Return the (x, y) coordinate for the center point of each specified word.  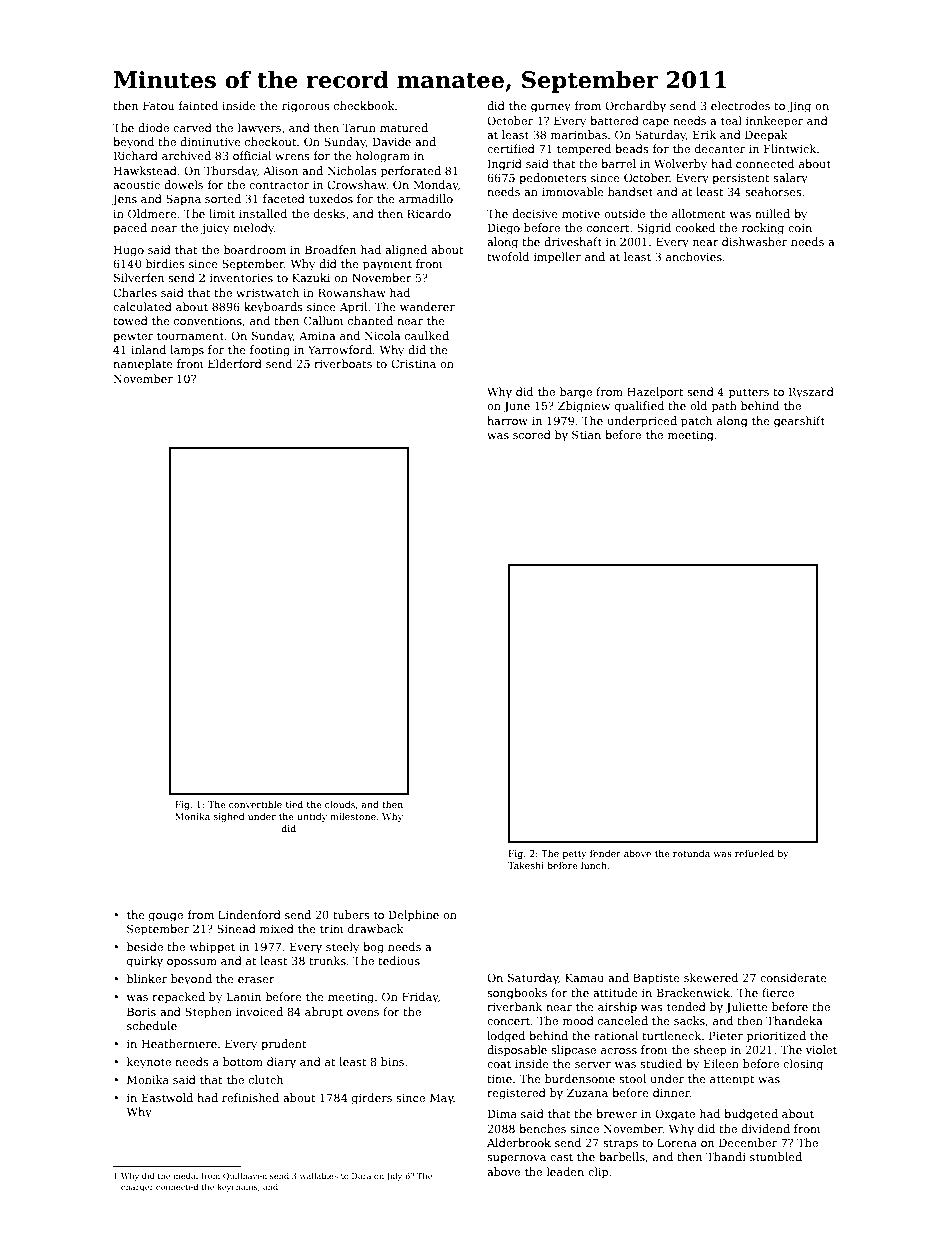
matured (404, 127)
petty (575, 855)
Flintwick (790, 148)
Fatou (158, 105)
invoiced (259, 1011)
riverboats (343, 363)
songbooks (517, 994)
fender (605, 853)
